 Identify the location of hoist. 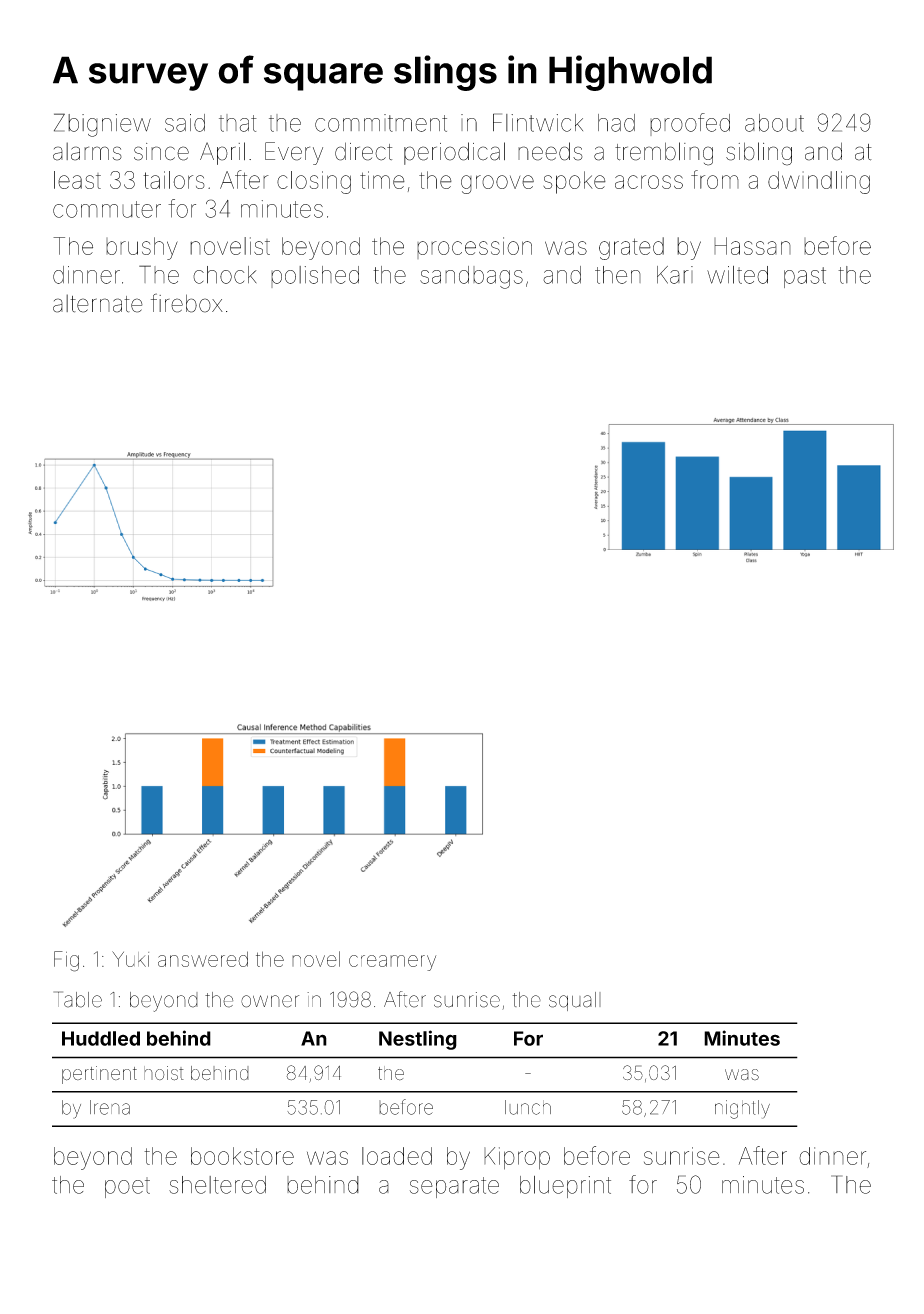
(164, 1073).
